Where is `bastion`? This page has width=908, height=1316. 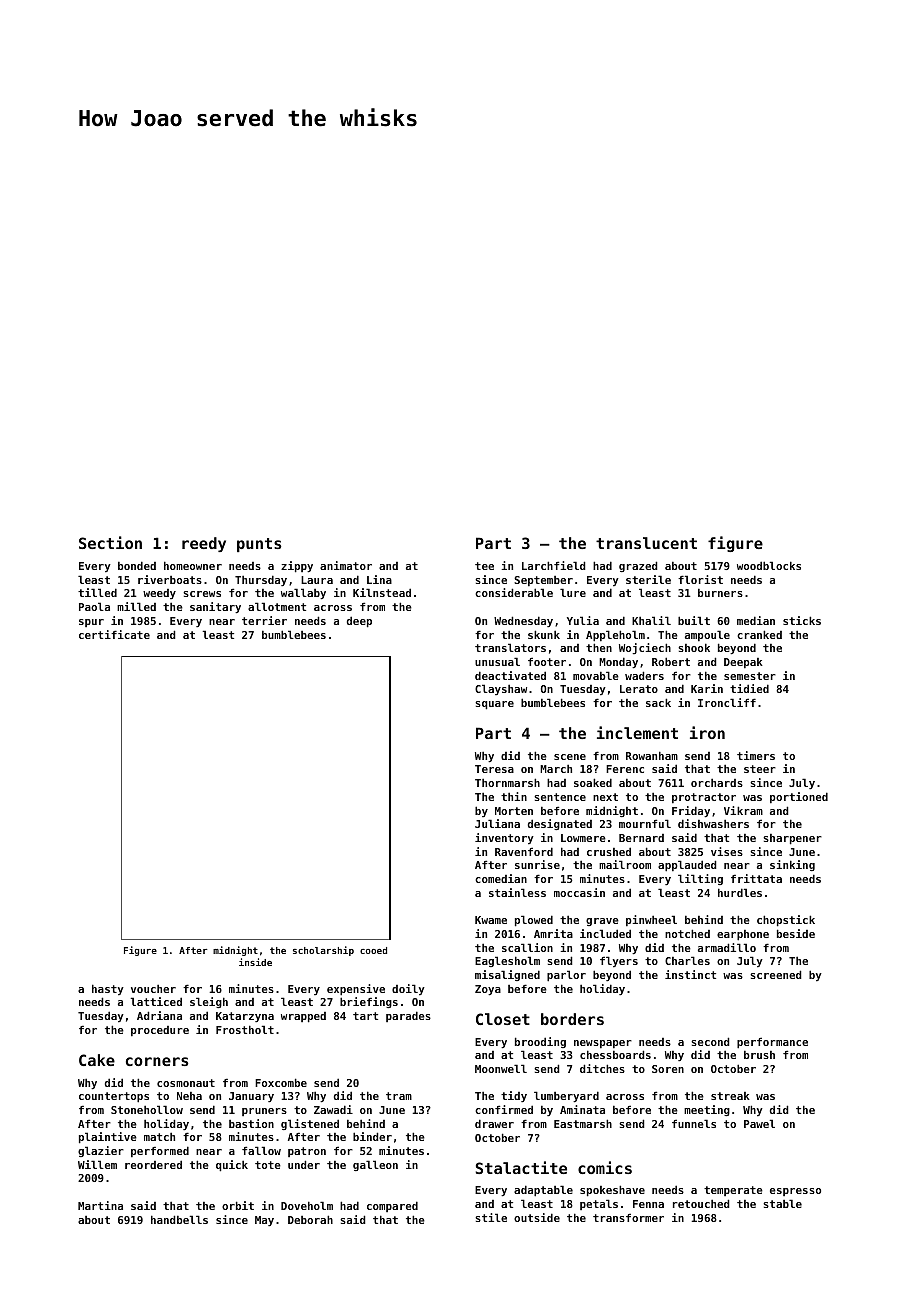
bastion is located at coordinates (251, 1123).
